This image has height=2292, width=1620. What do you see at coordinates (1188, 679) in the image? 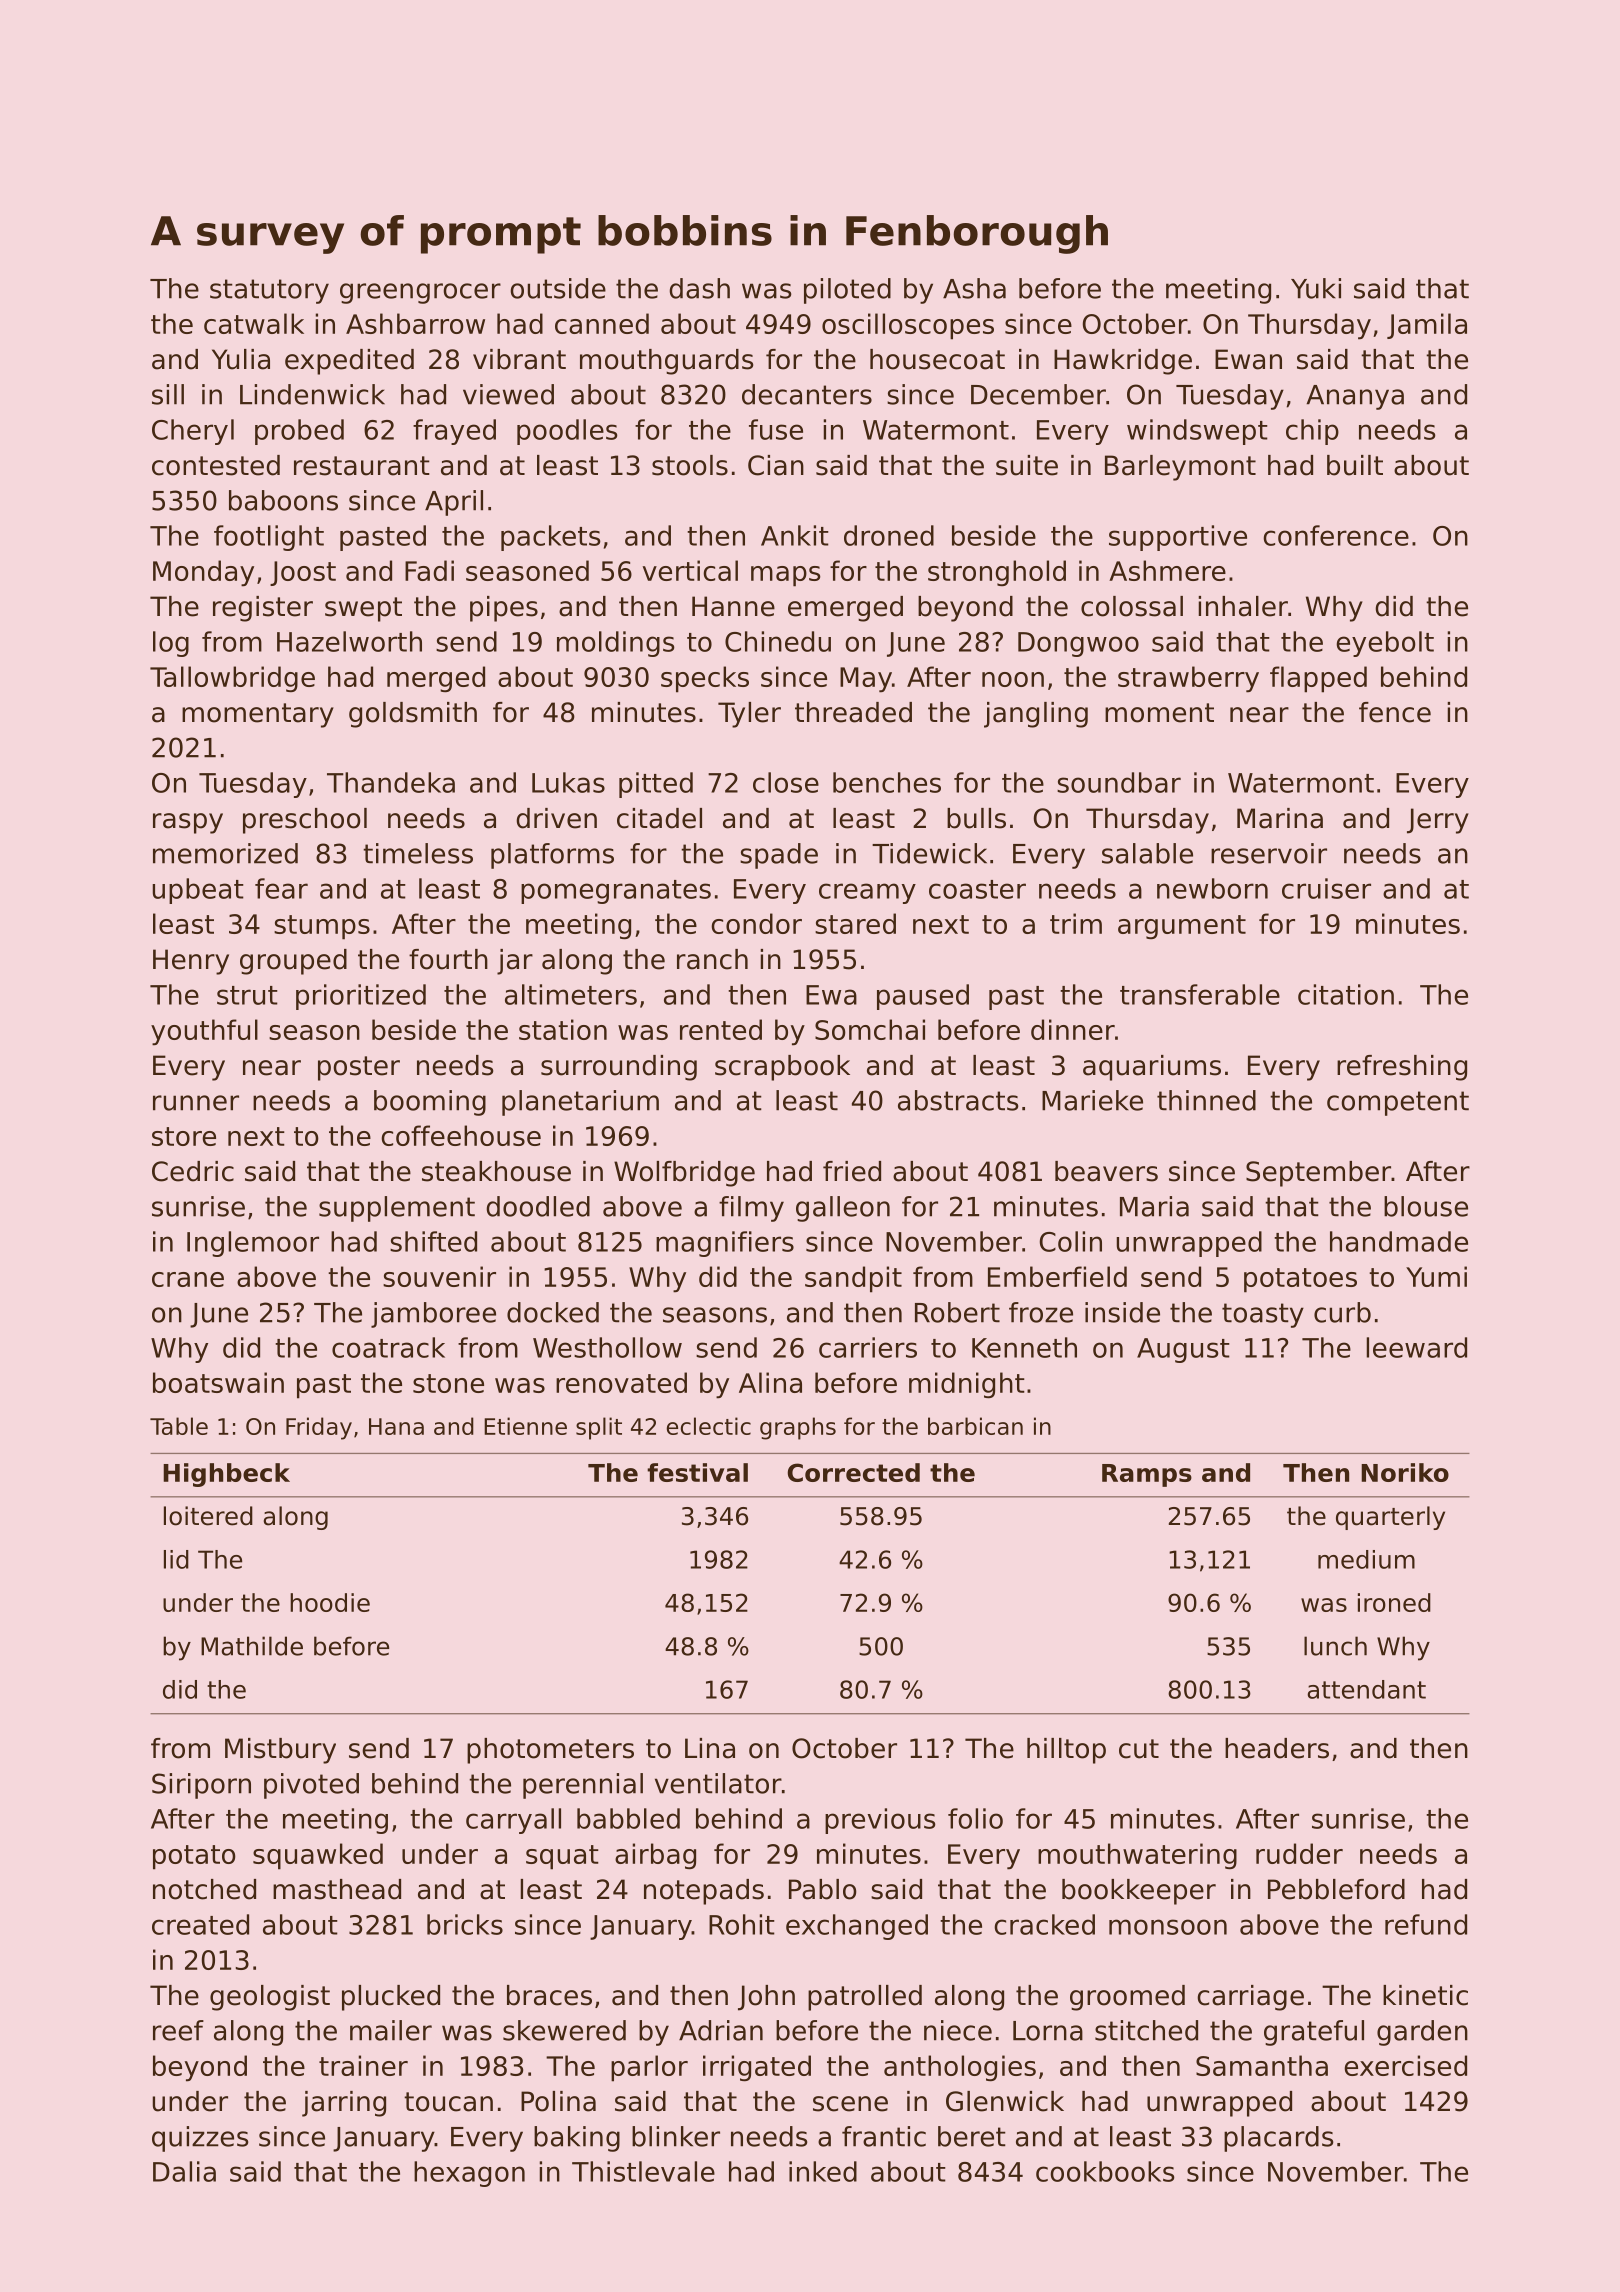
I see `strawberry` at bounding box center [1188, 679].
